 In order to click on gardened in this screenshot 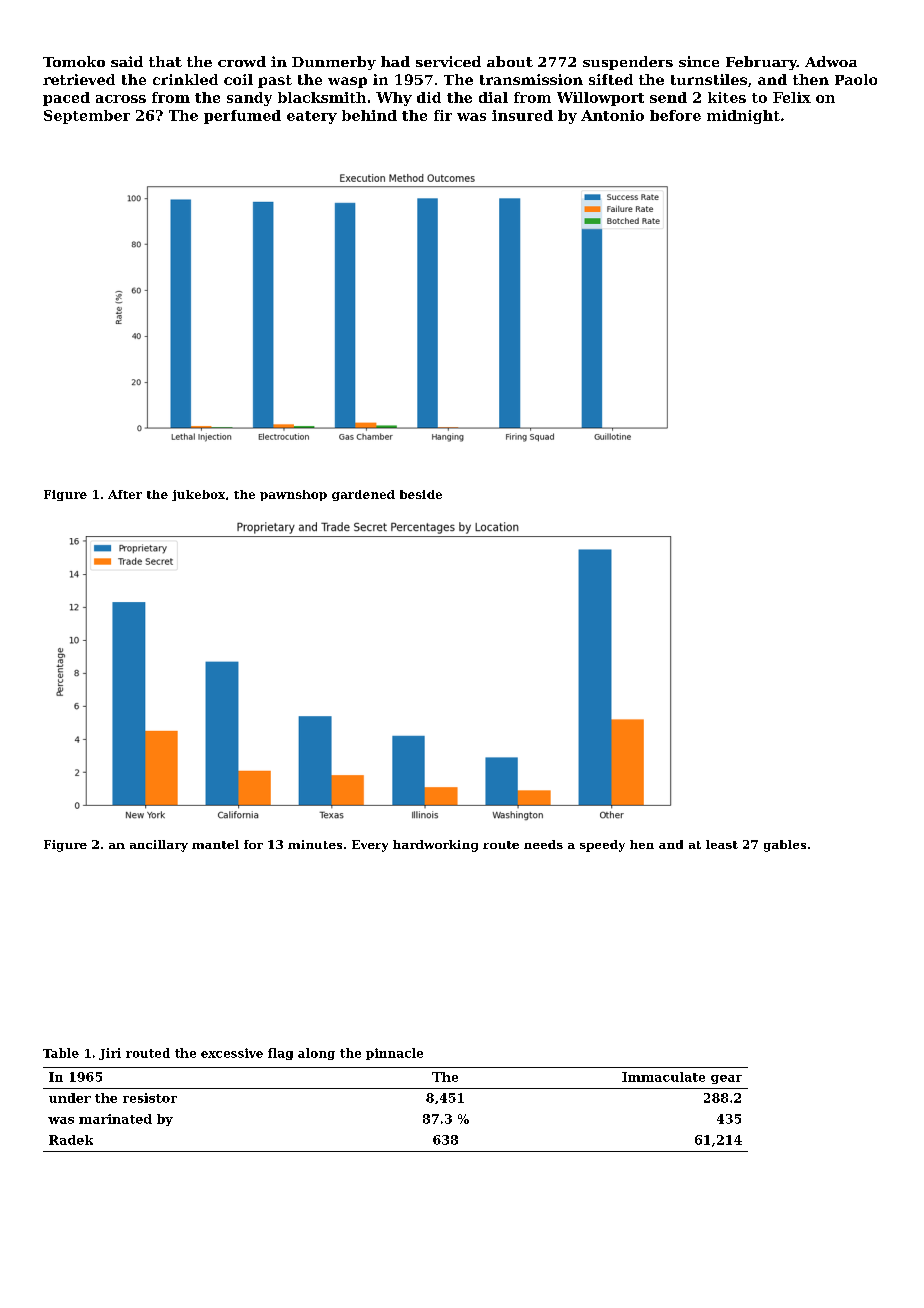, I will do `click(363, 495)`.
